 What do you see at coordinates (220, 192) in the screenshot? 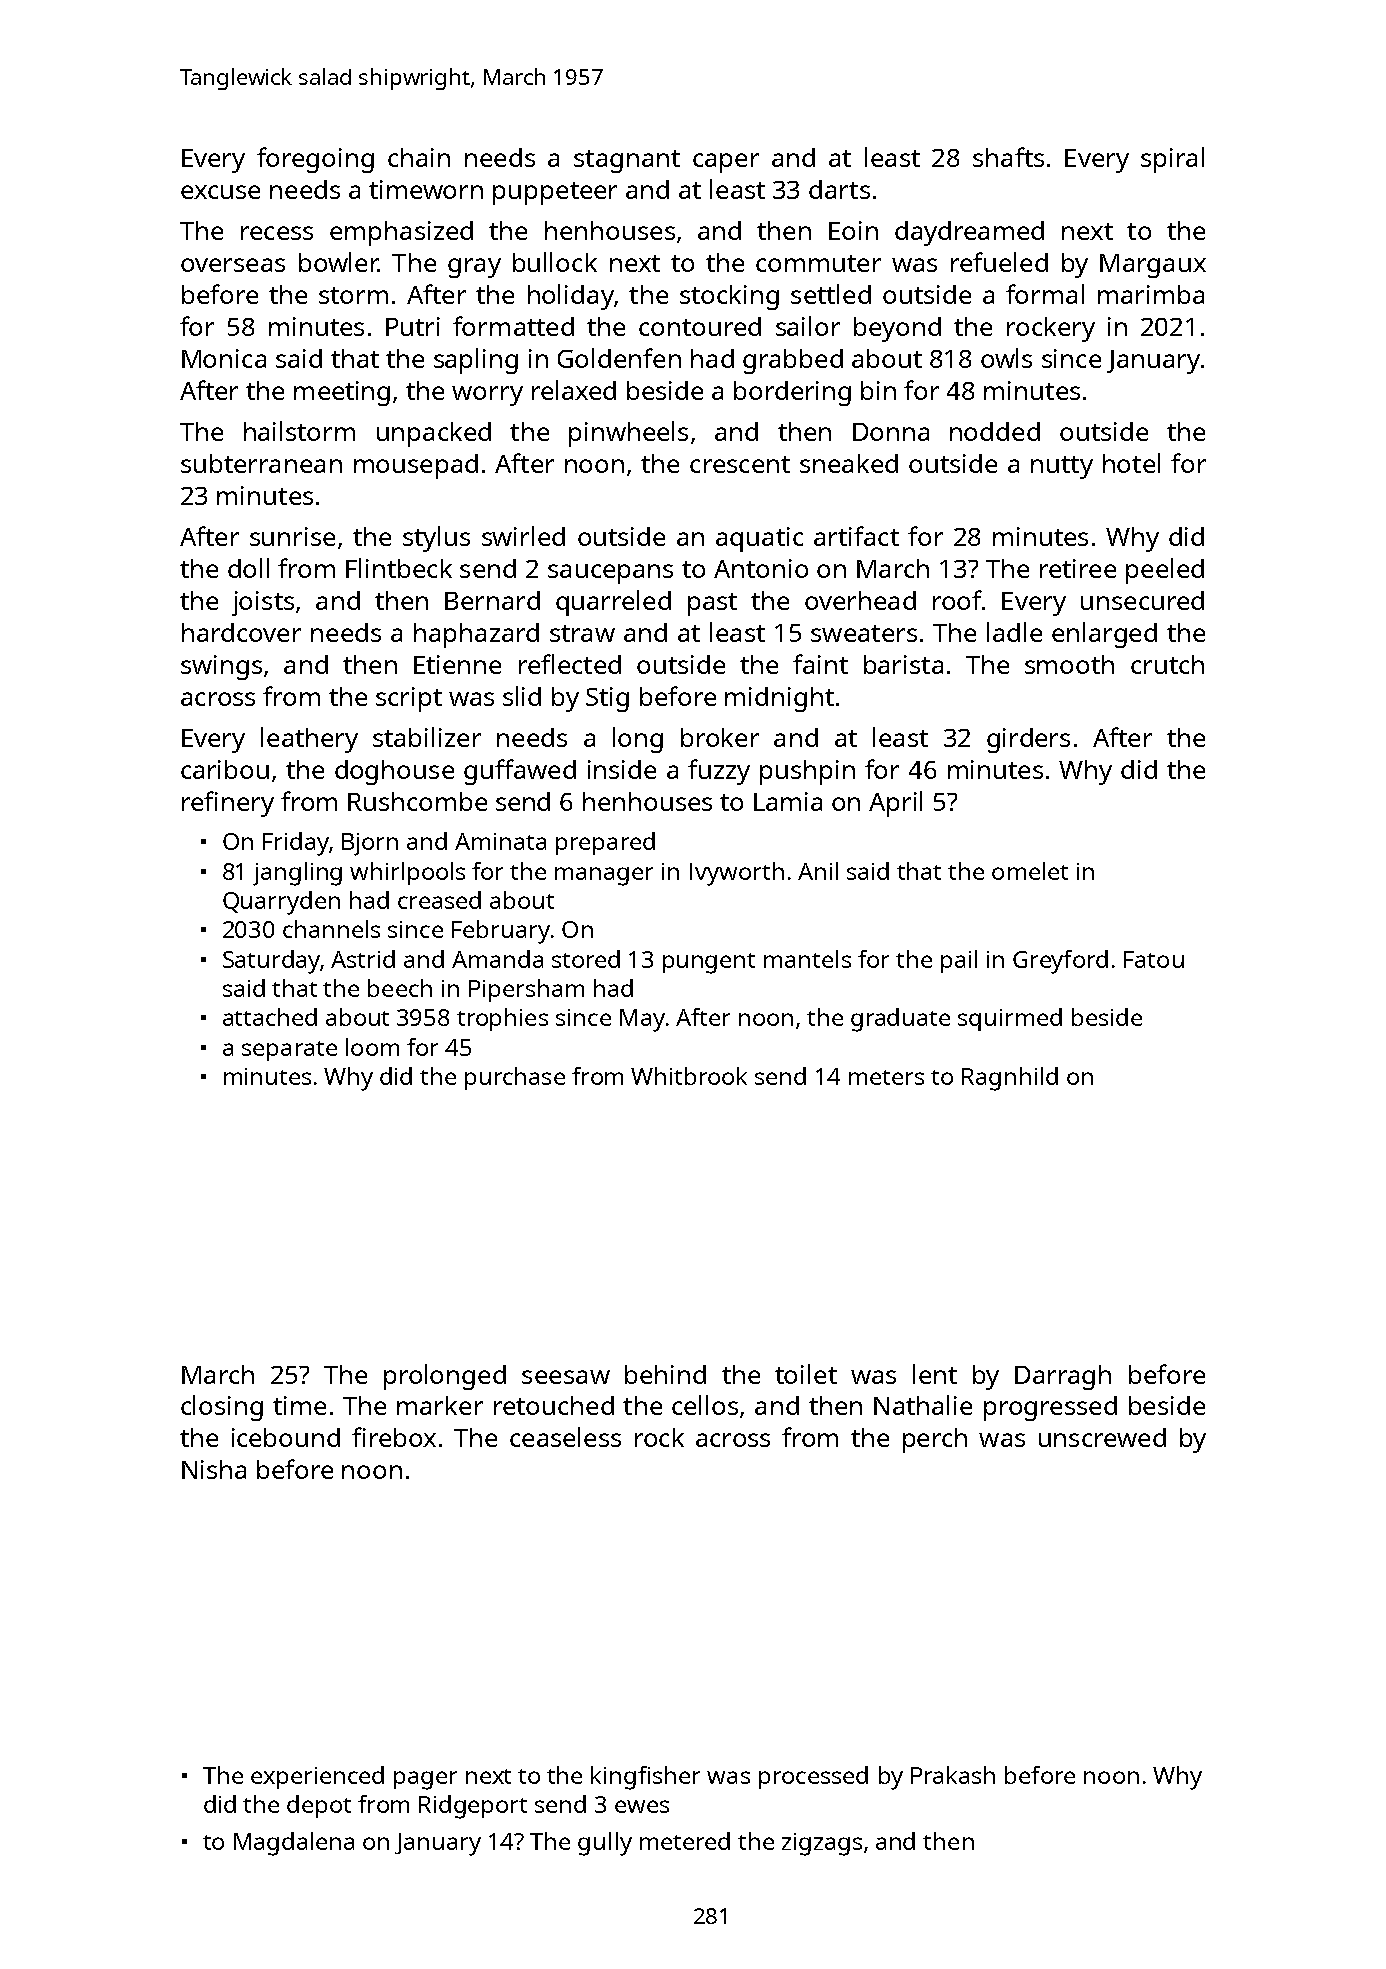
I see `excuse` at bounding box center [220, 192].
